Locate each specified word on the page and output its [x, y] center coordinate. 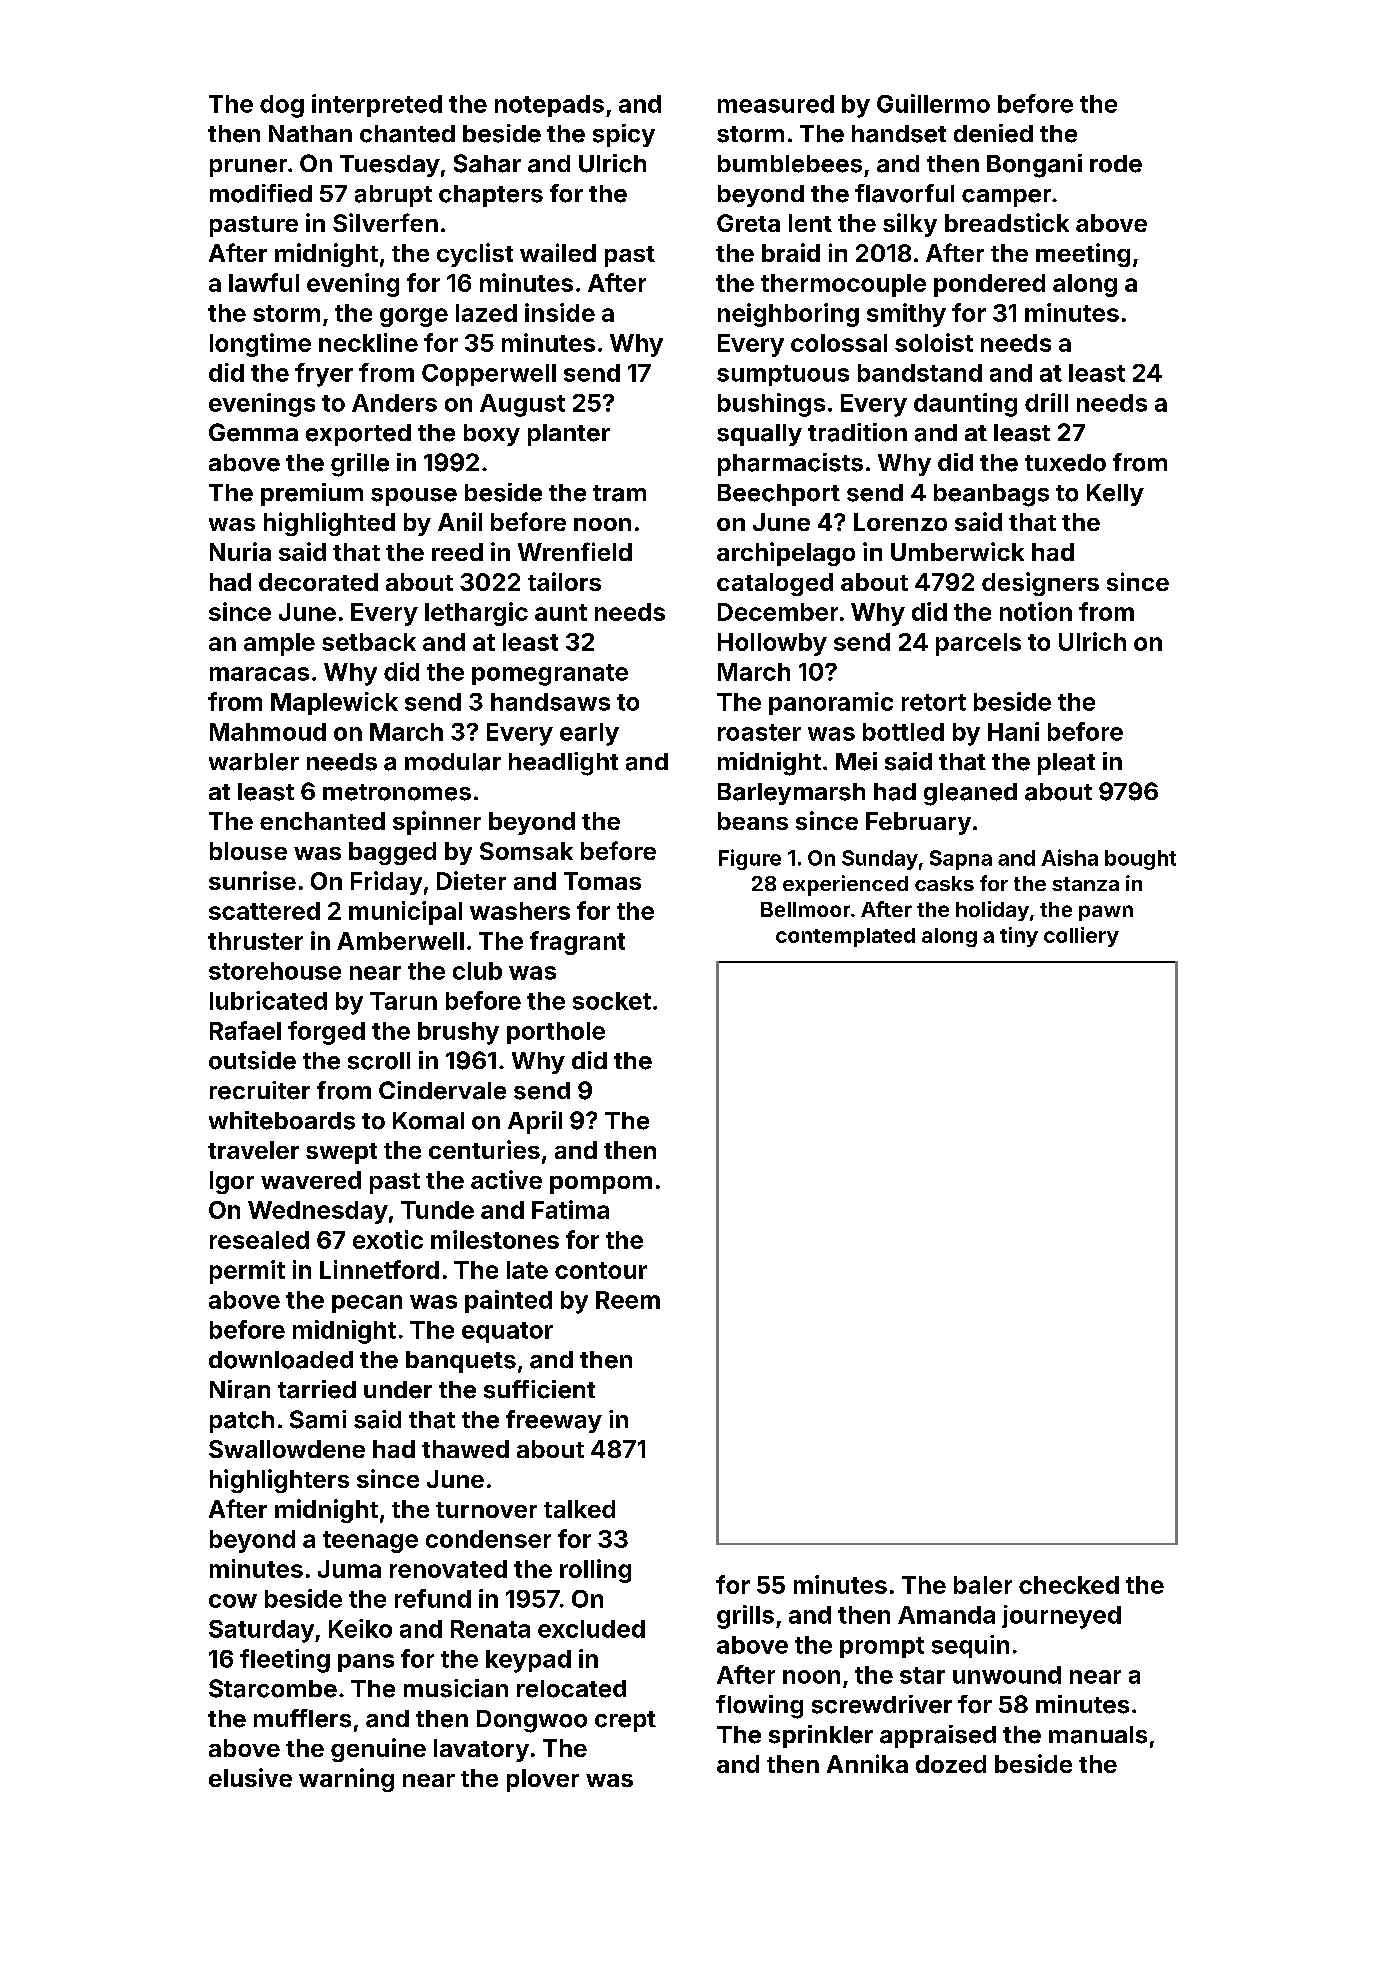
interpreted [377, 105]
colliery [1081, 937]
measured [776, 104]
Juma [349, 1569]
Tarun [403, 1001]
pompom [601, 1185]
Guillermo [933, 103]
